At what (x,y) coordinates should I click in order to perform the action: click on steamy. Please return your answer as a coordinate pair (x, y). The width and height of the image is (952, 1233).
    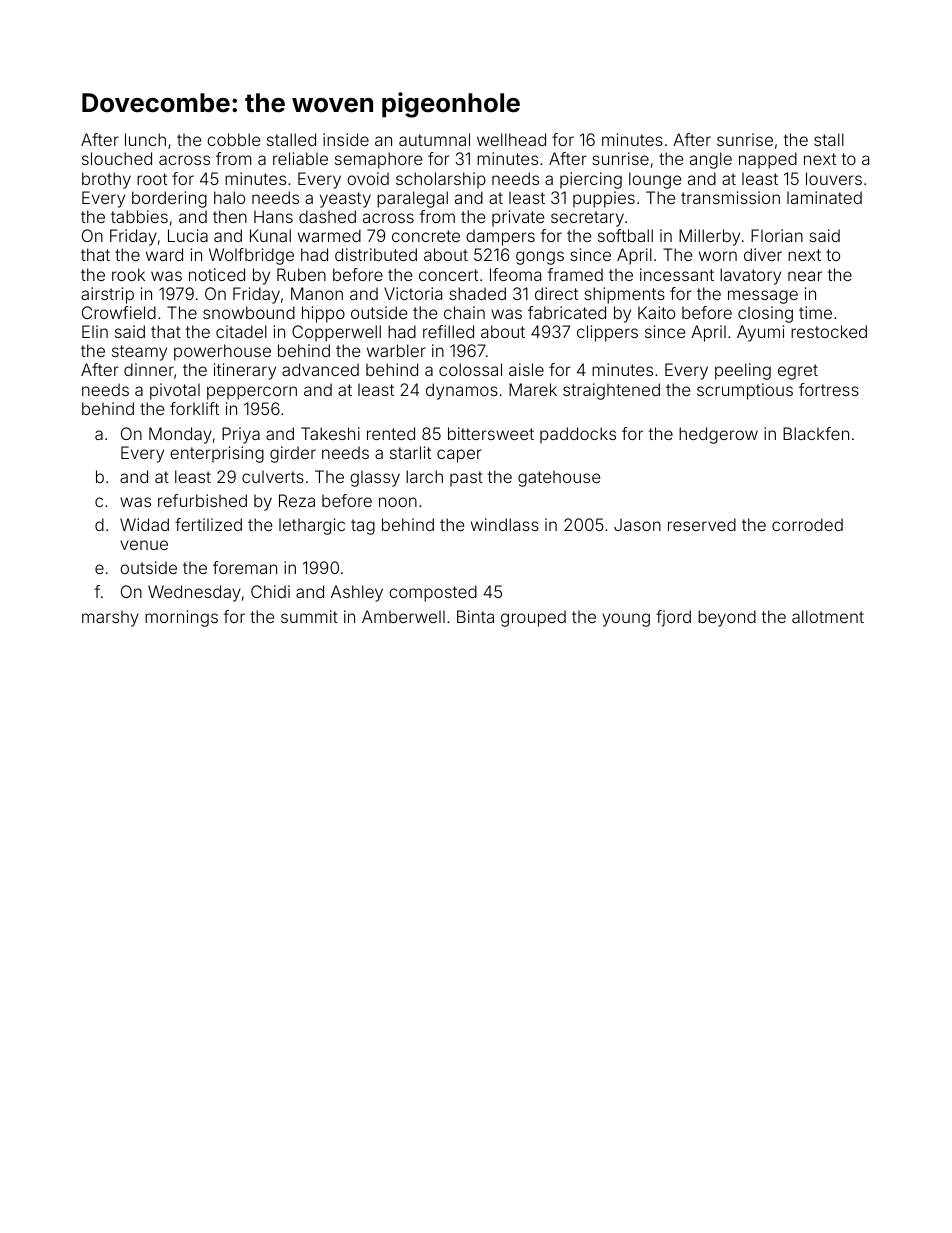
    Looking at the image, I should click on (139, 353).
